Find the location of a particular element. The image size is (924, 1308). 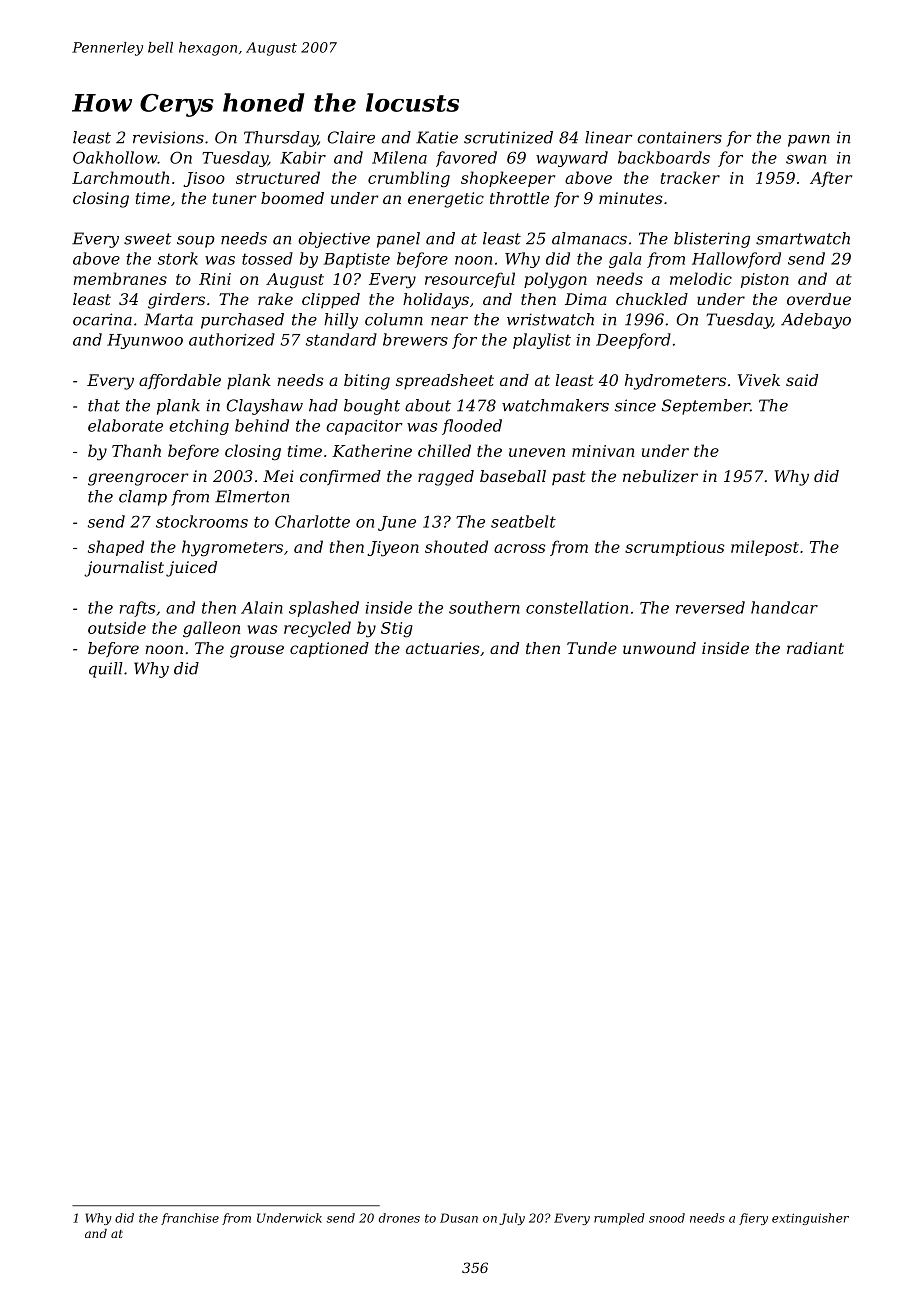

piston is located at coordinates (765, 280).
